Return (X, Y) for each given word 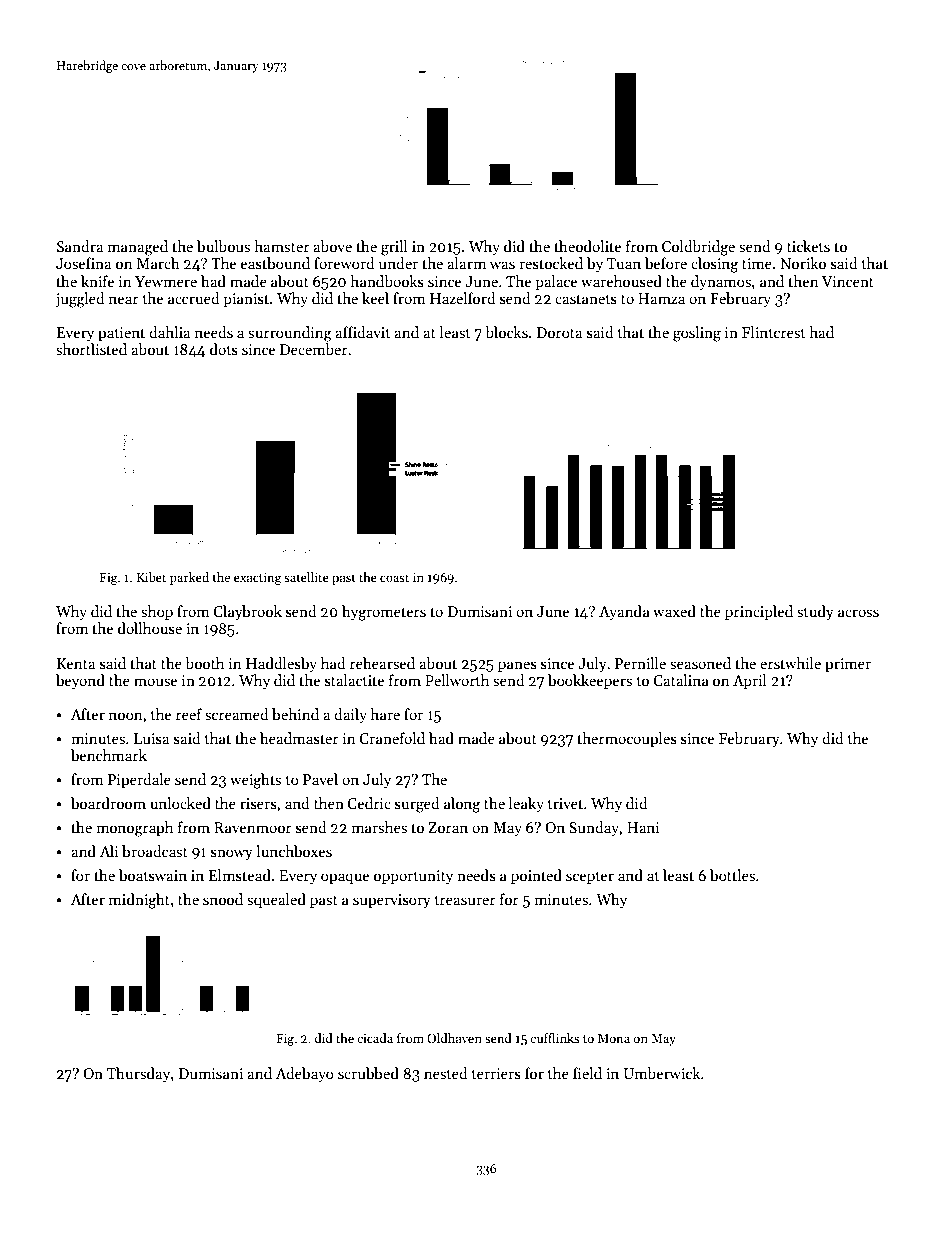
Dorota (559, 332)
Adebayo (305, 1074)
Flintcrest (774, 332)
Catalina (681, 680)
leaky (526, 804)
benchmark (109, 755)
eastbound (275, 263)
